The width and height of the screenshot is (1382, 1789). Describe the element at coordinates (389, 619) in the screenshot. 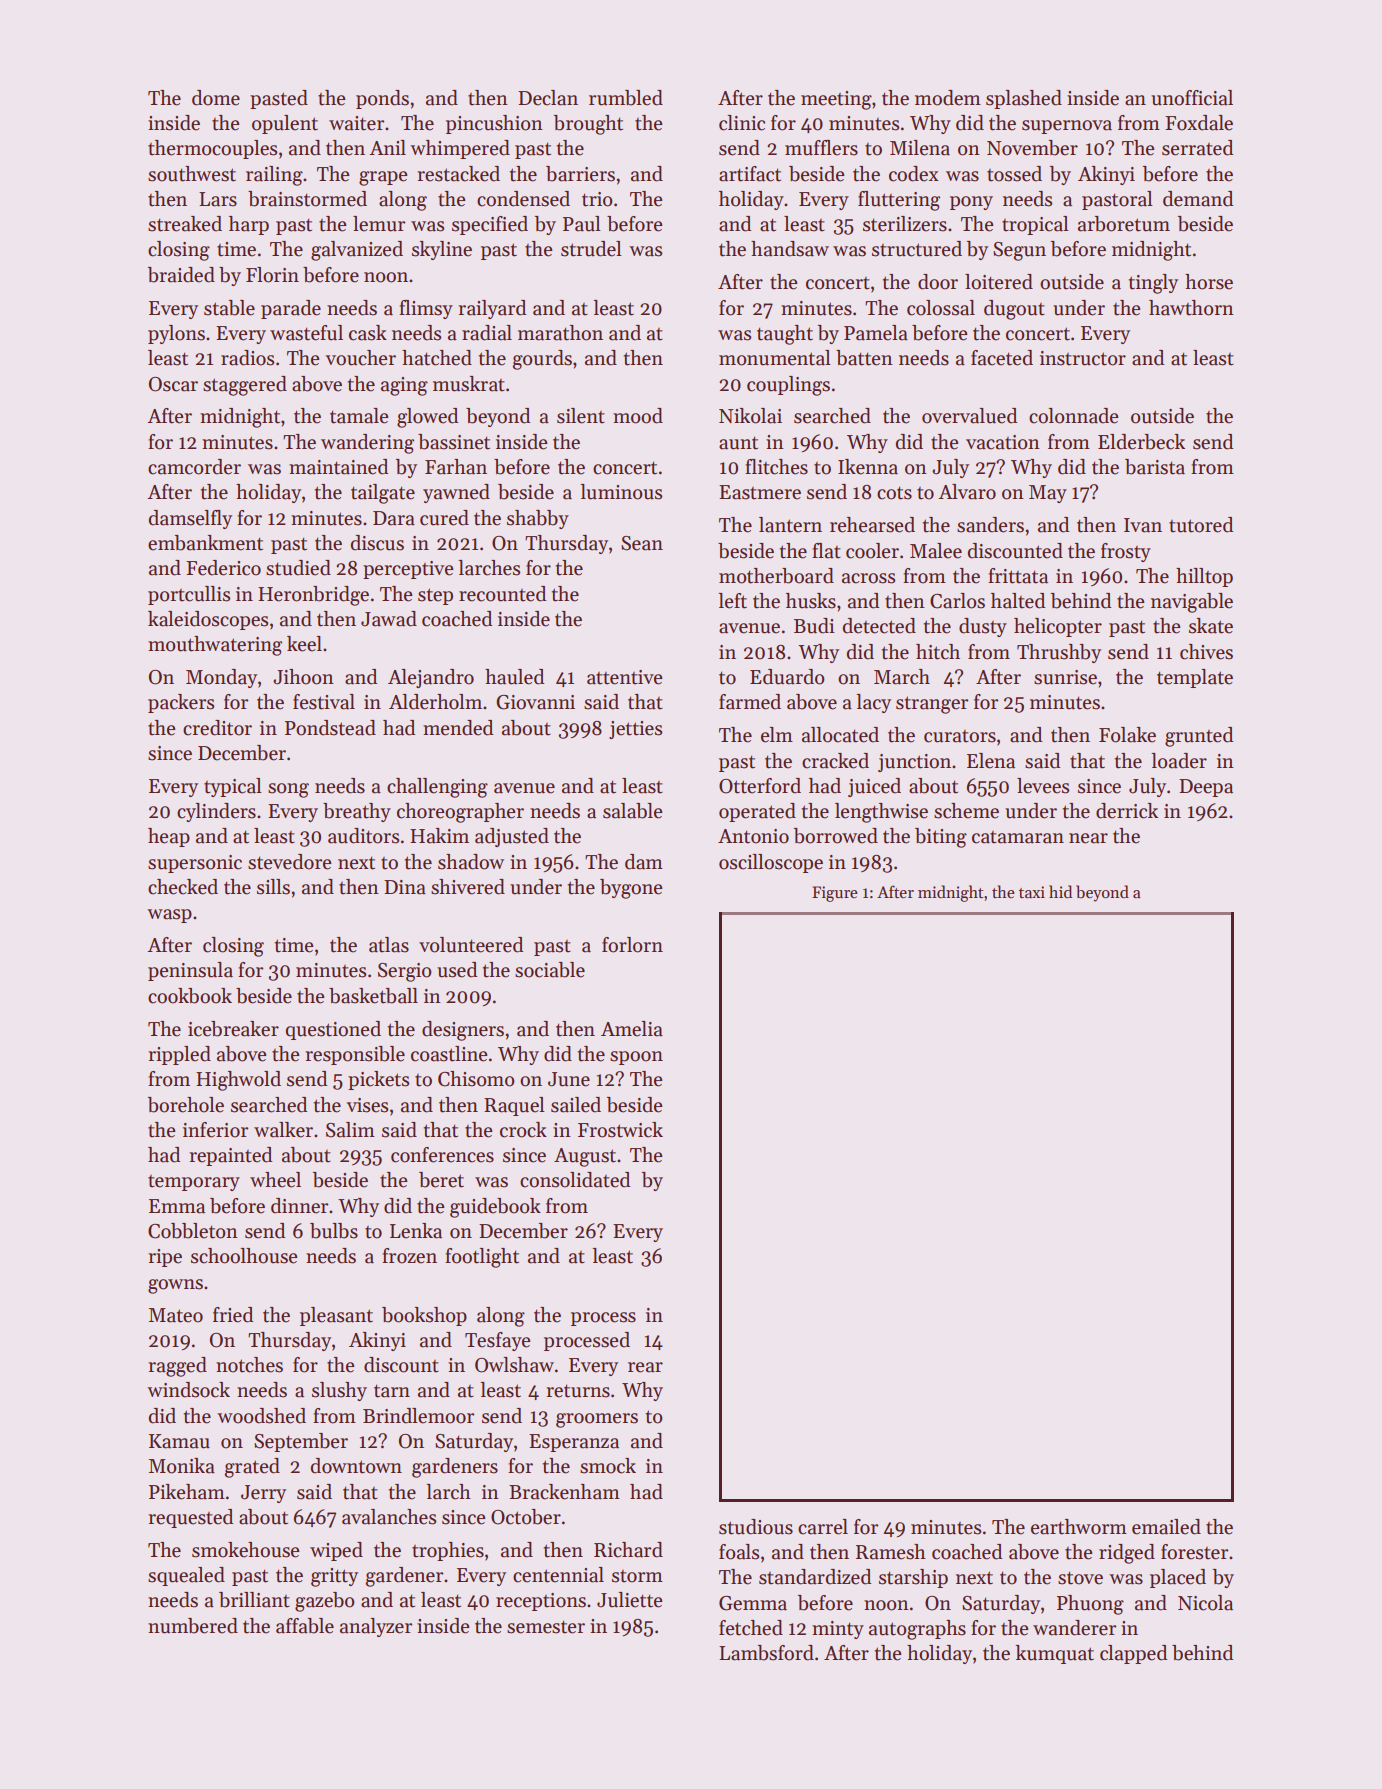

I see `Jawad` at that location.
